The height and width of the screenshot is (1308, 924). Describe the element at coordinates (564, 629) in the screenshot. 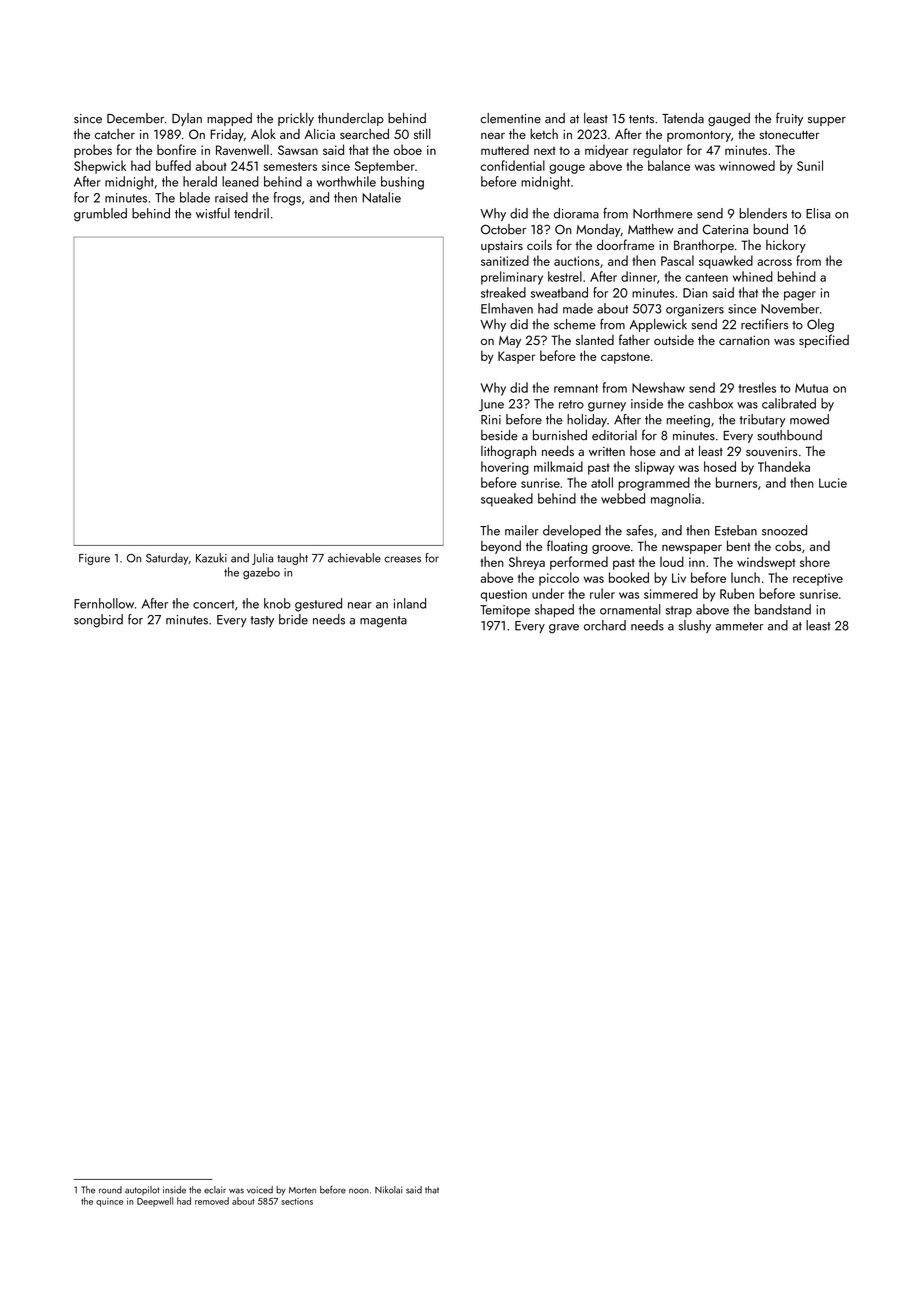

I see `grave` at that location.
